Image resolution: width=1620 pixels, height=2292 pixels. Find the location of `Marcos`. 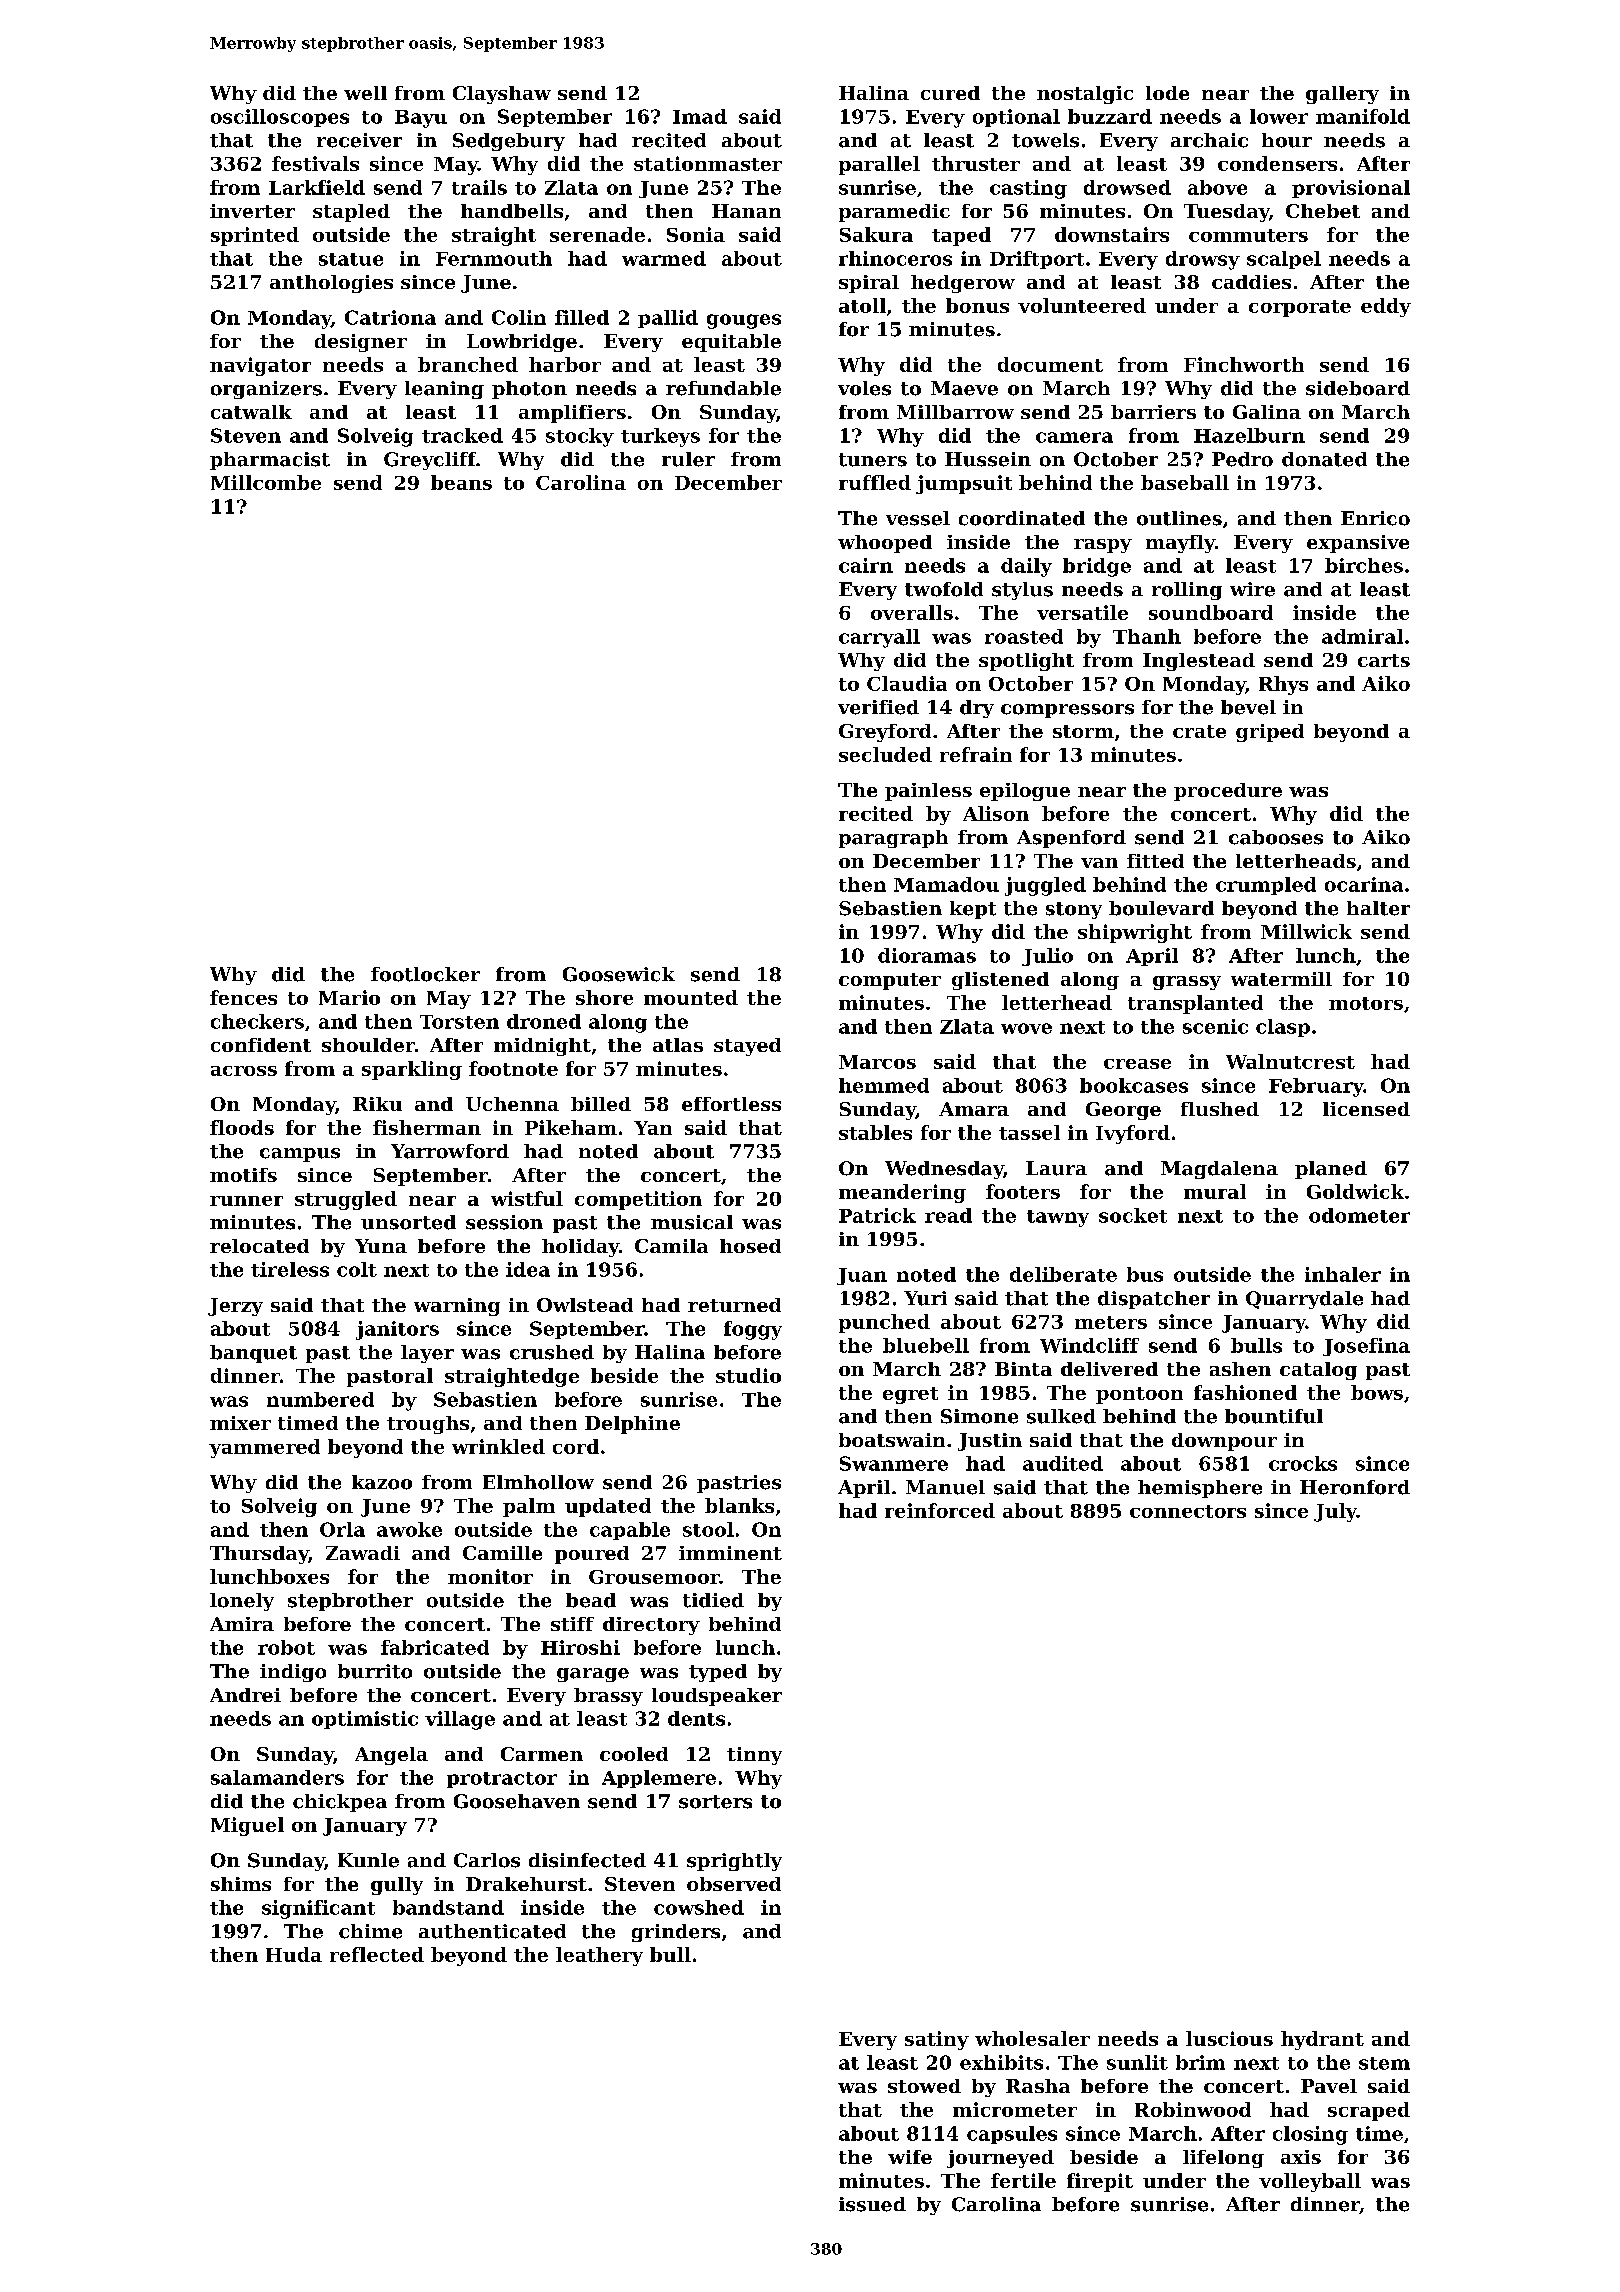

Marcos is located at coordinates (877, 1062).
